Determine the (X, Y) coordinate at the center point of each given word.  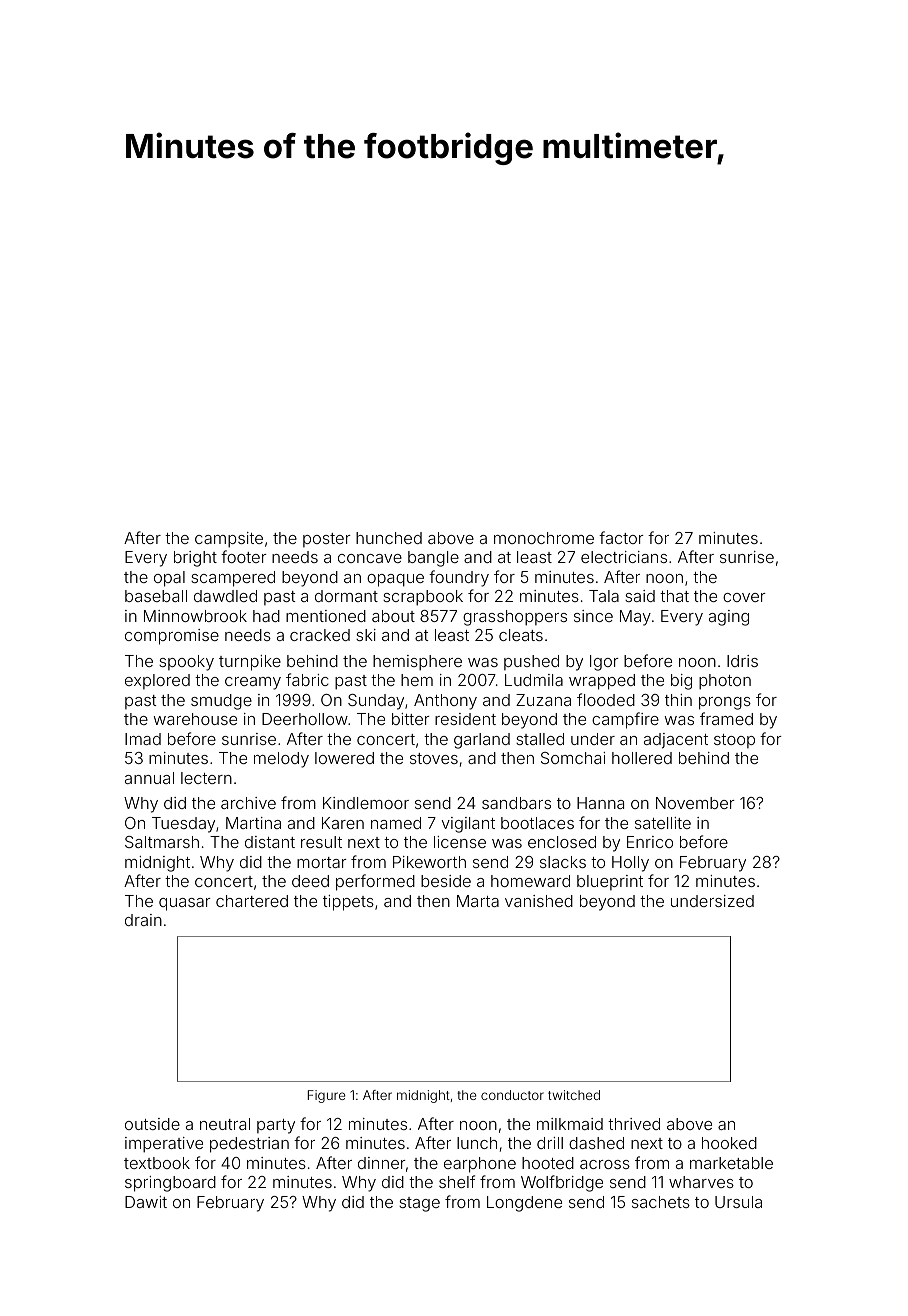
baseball (156, 596)
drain (143, 920)
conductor (512, 1095)
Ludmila (534, 680)
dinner (382, 1163)
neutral (225, 1124)
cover (744, 597)
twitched (574, 1095)
